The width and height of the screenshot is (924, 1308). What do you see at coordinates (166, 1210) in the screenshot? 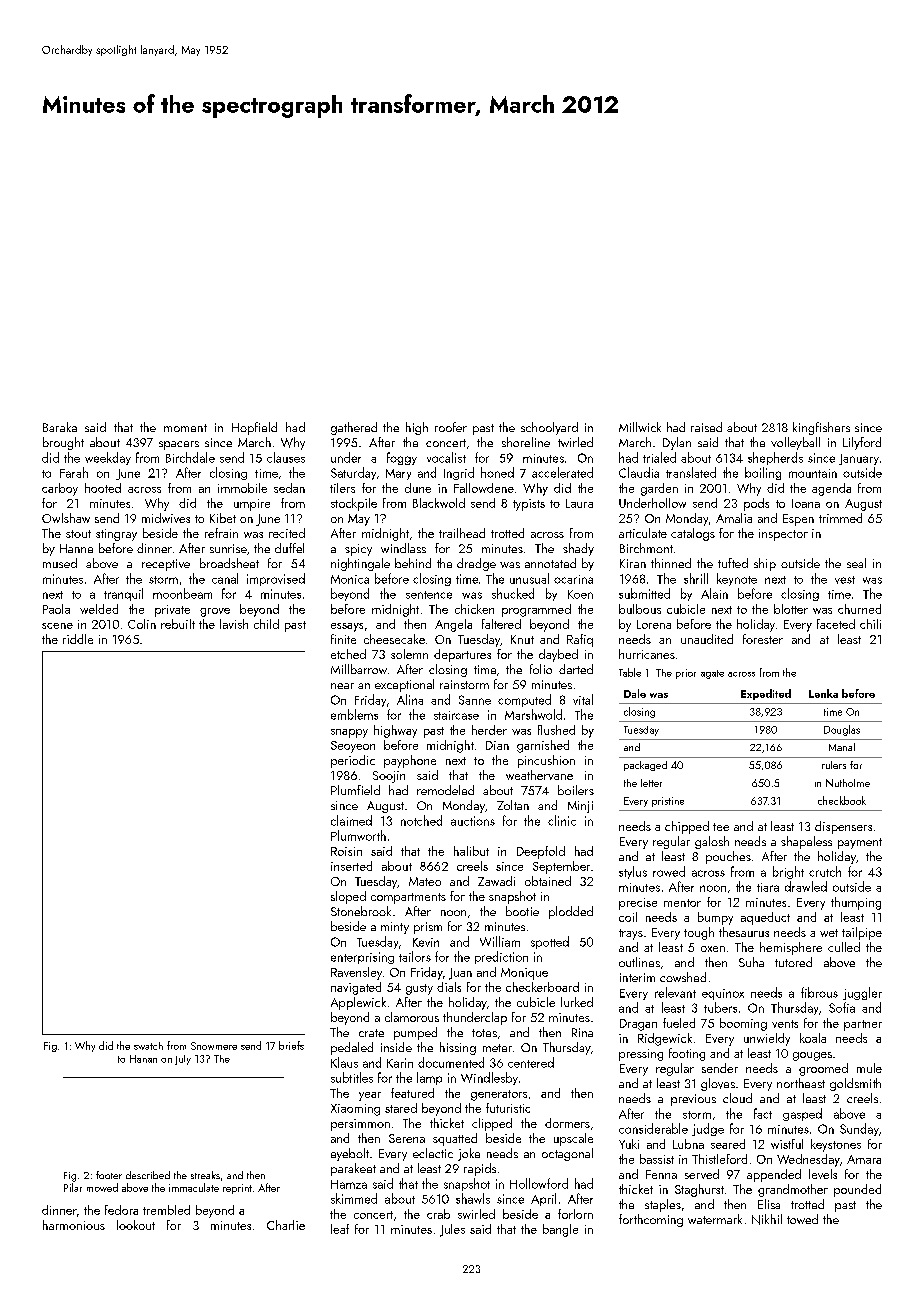
I see `trembled` at bounding box center [166, 1210].
